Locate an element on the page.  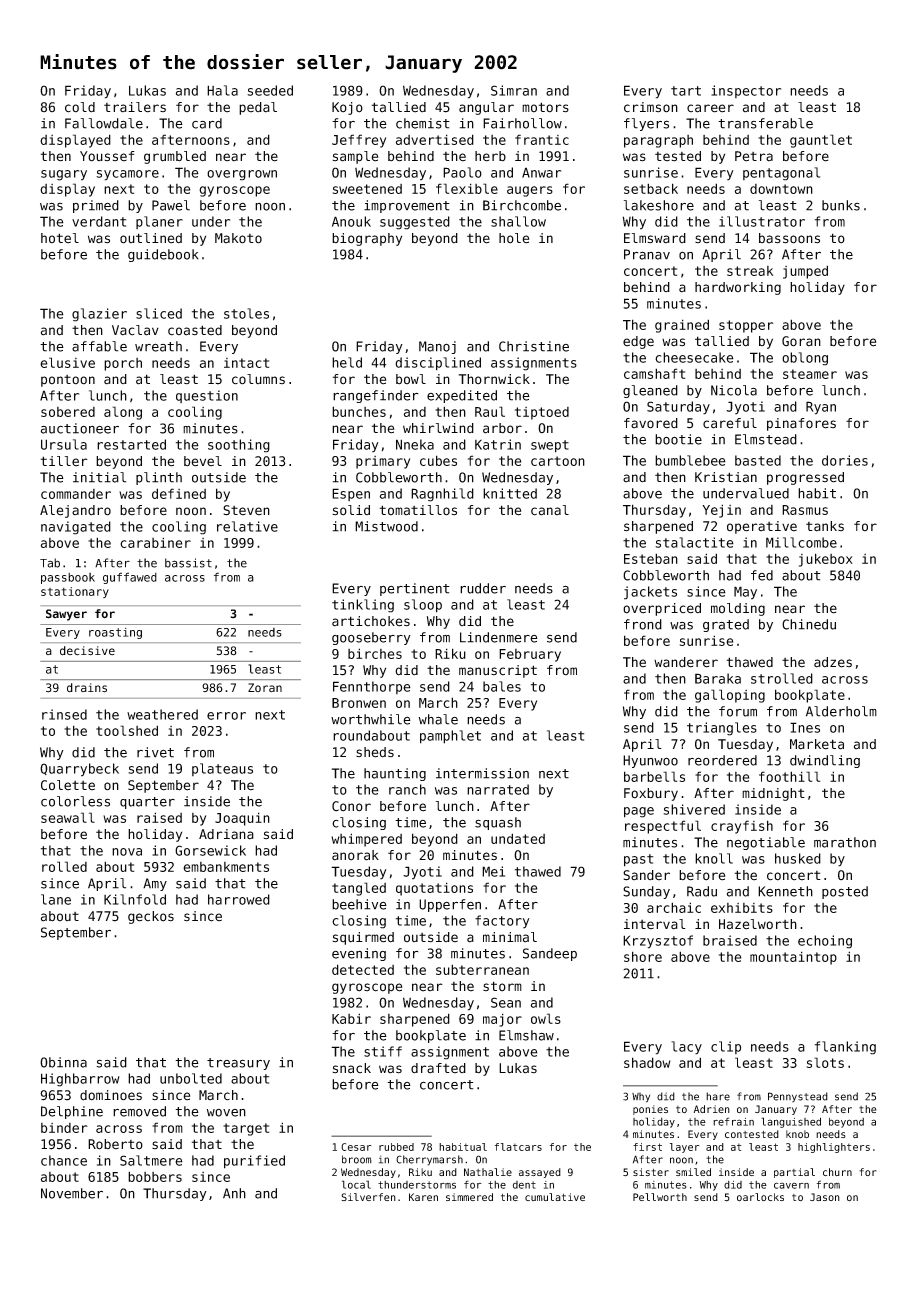
factory is located at coordinates (502, 922).
